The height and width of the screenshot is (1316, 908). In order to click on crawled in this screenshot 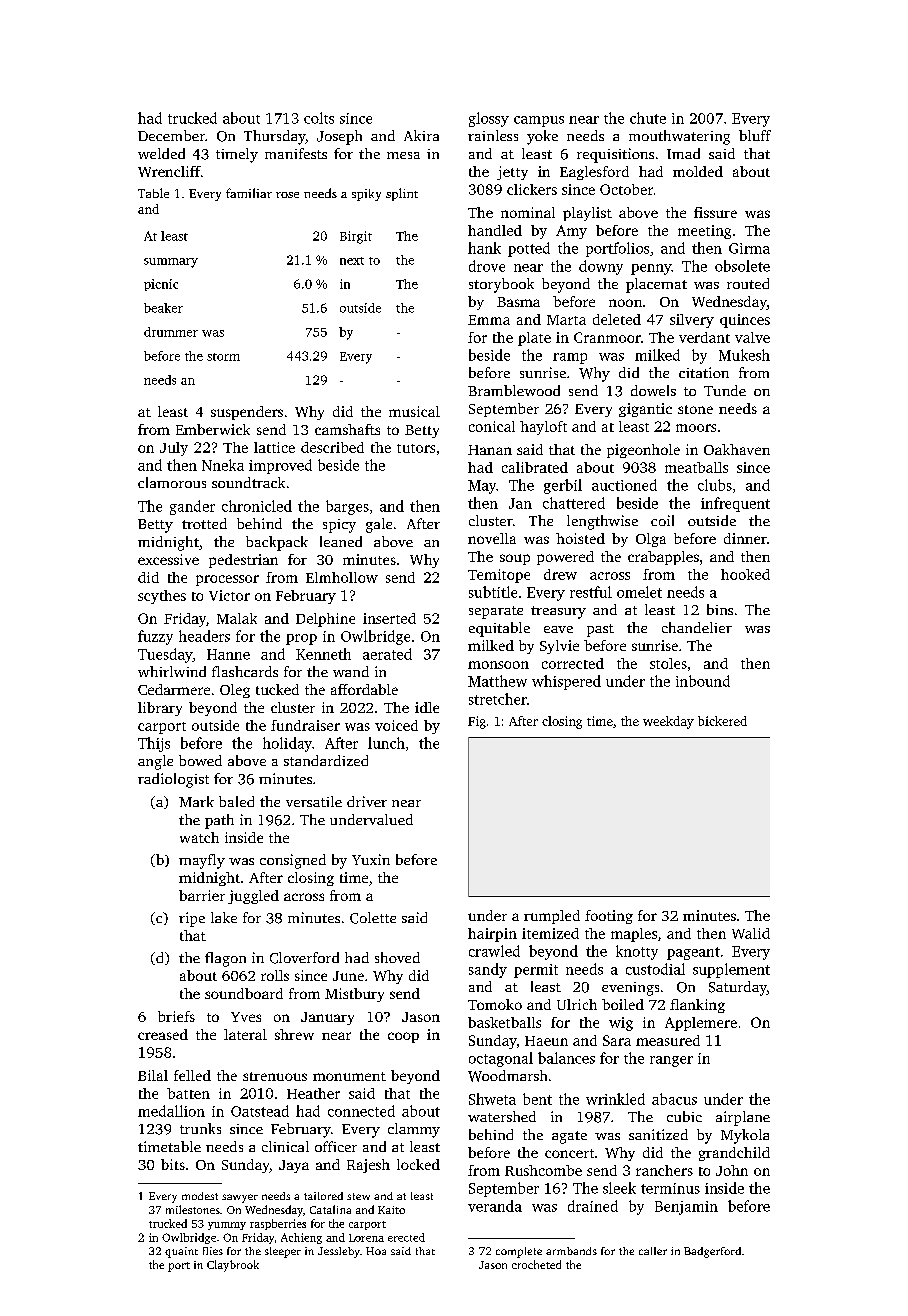, I will do `click(494, 951)`.
